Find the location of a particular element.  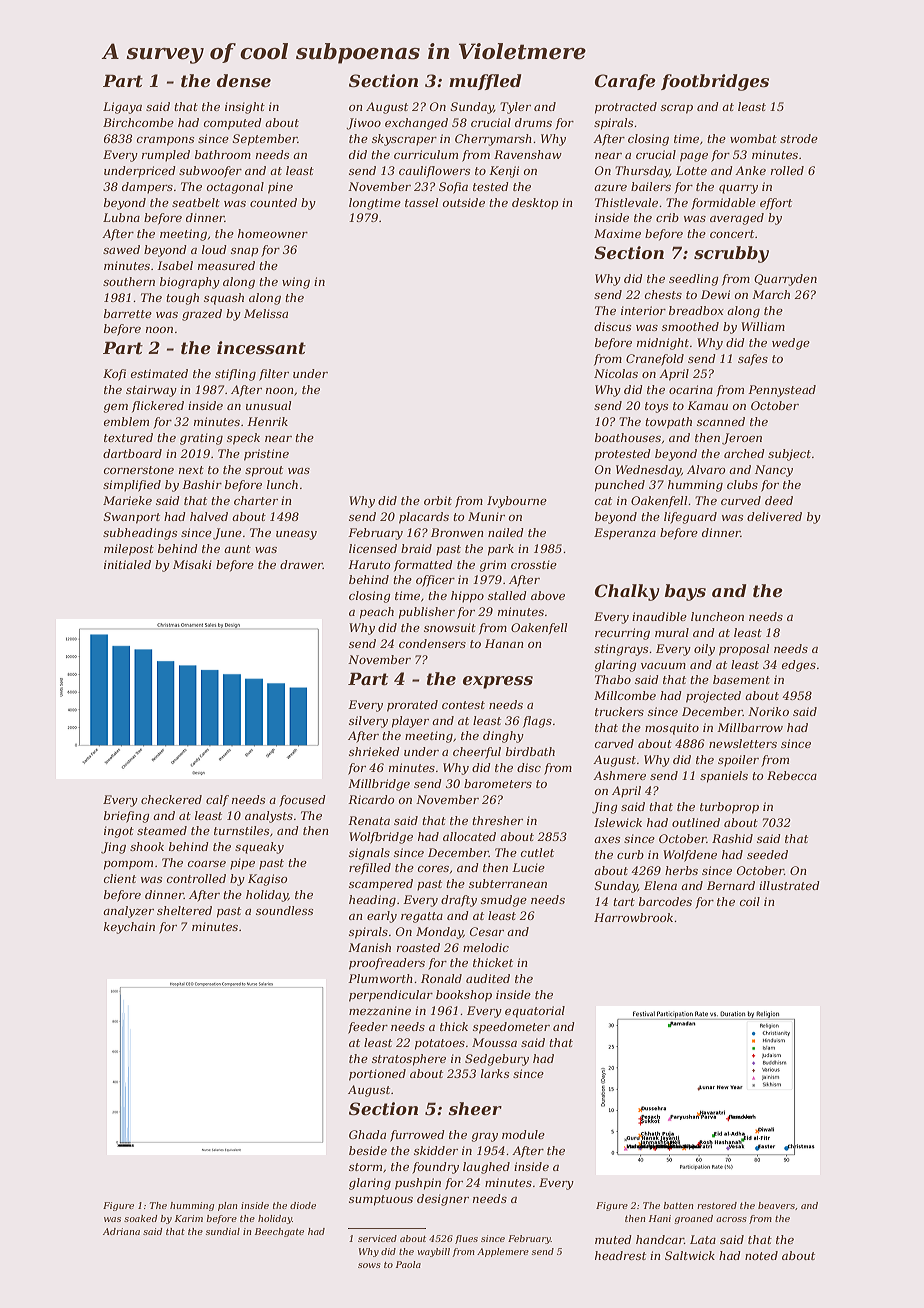

muffled is located at coordinates (485, 82).
